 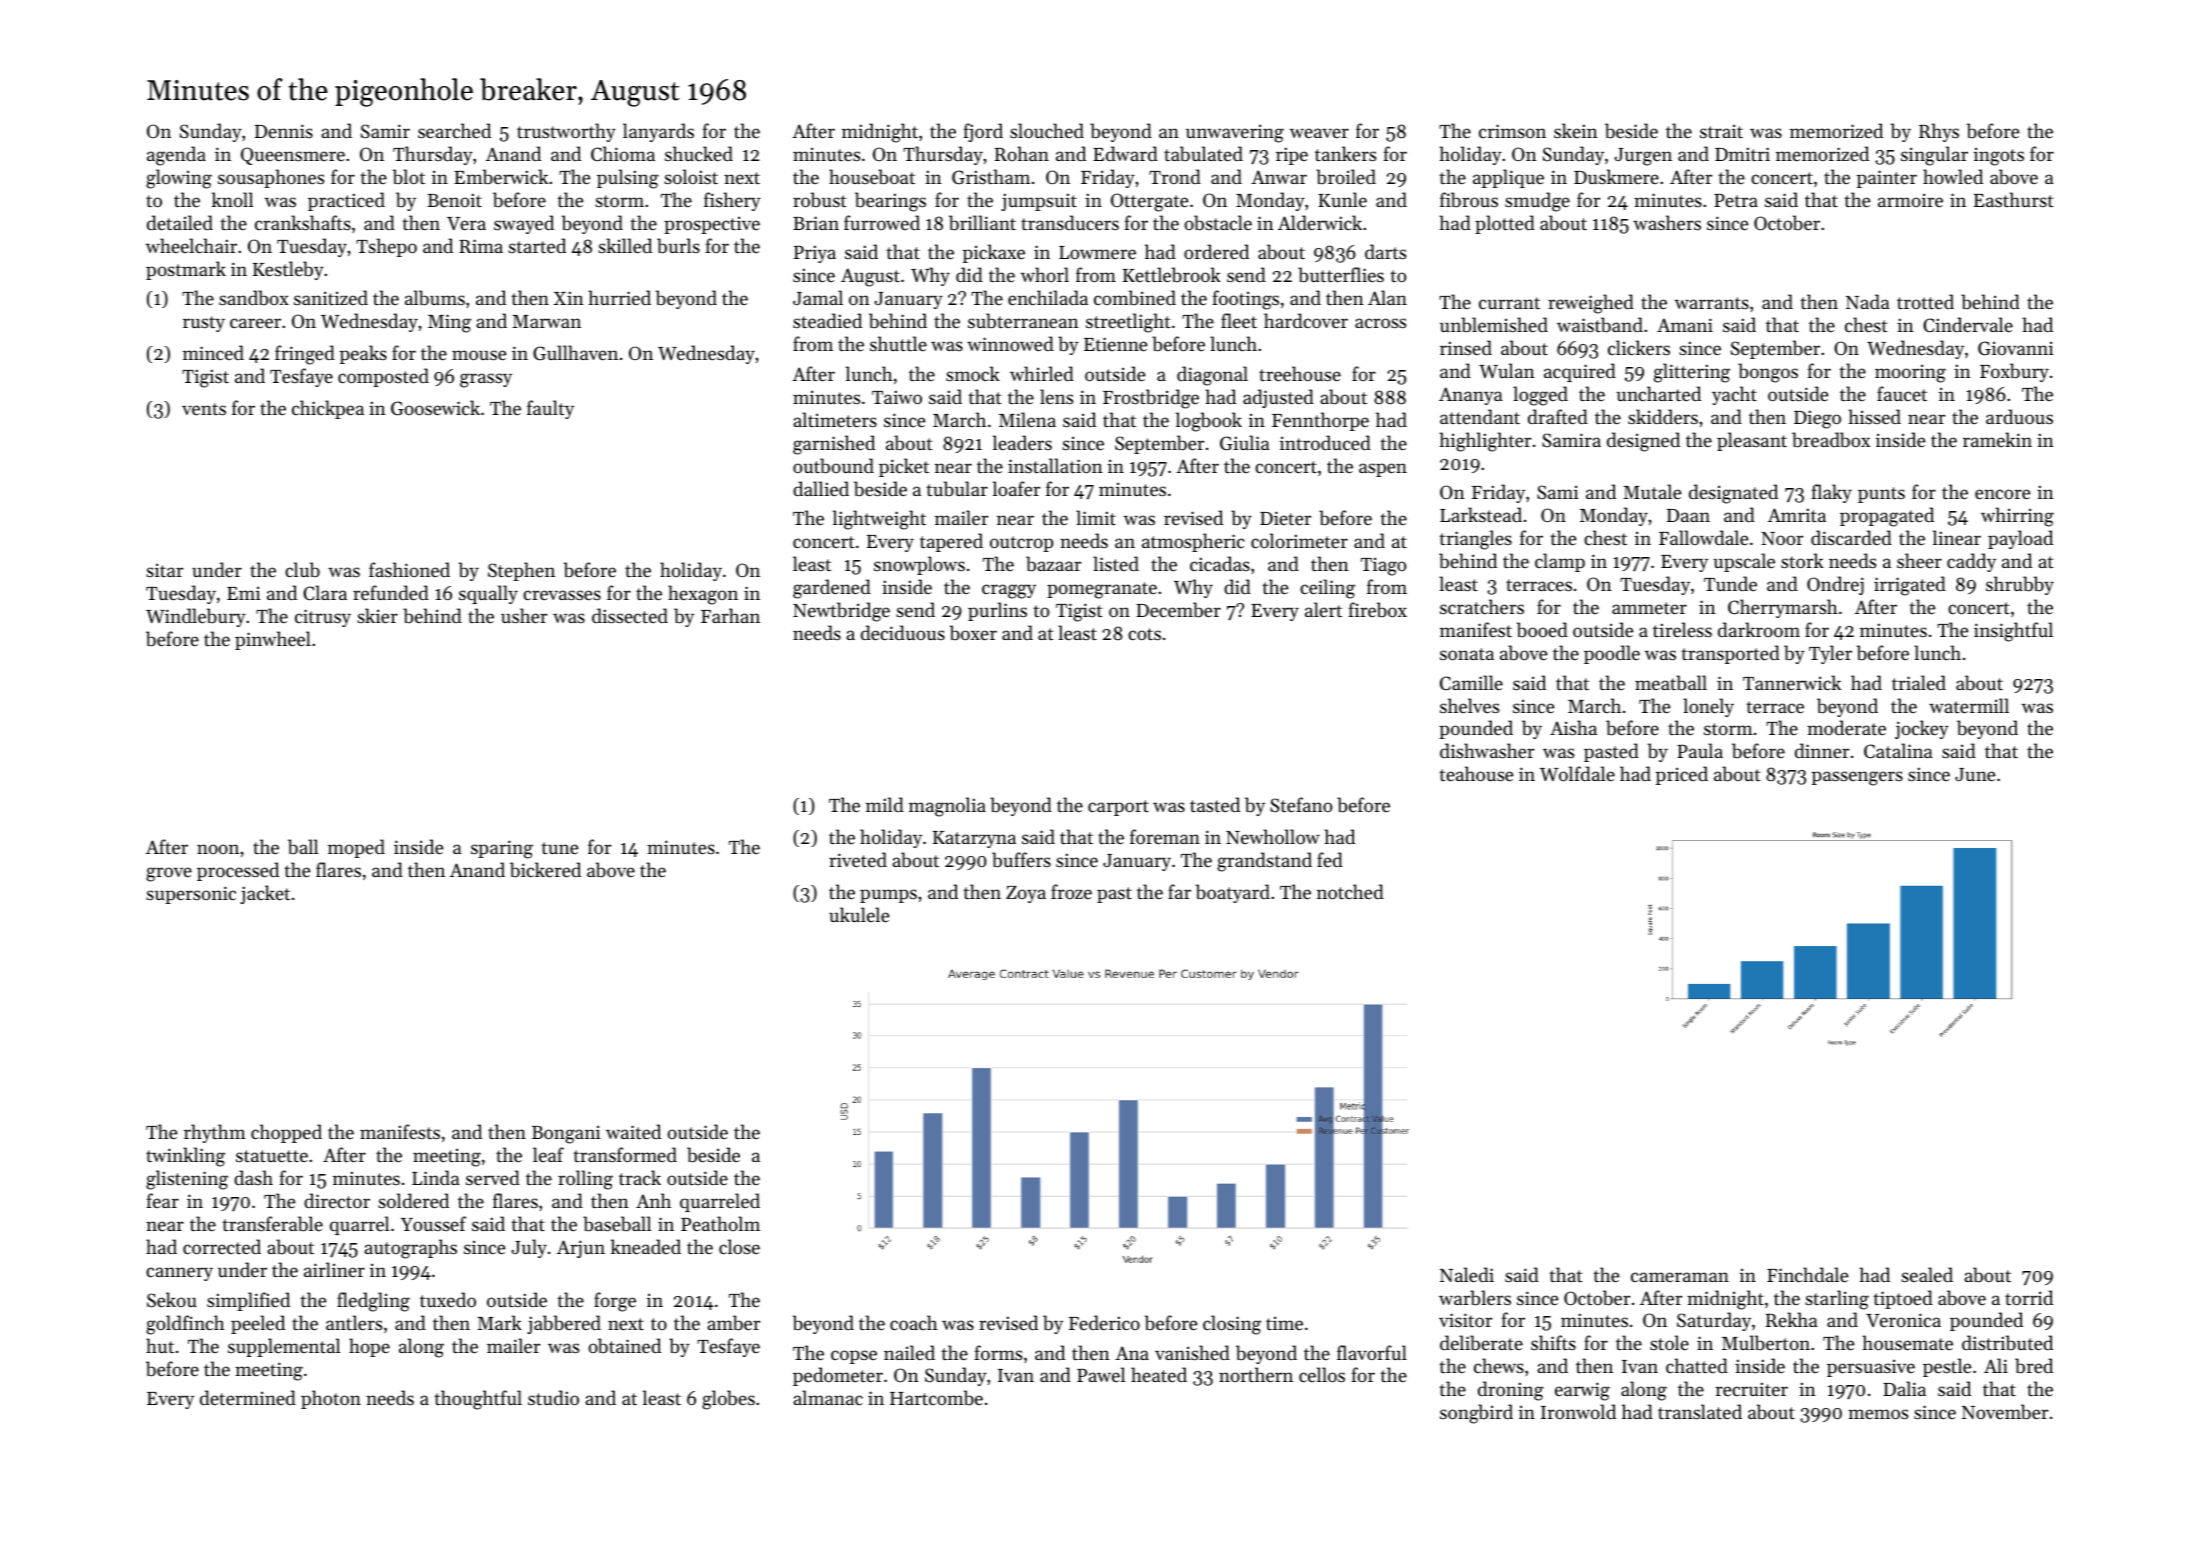 I want to click on carport, so click(x=1118, y=808).
